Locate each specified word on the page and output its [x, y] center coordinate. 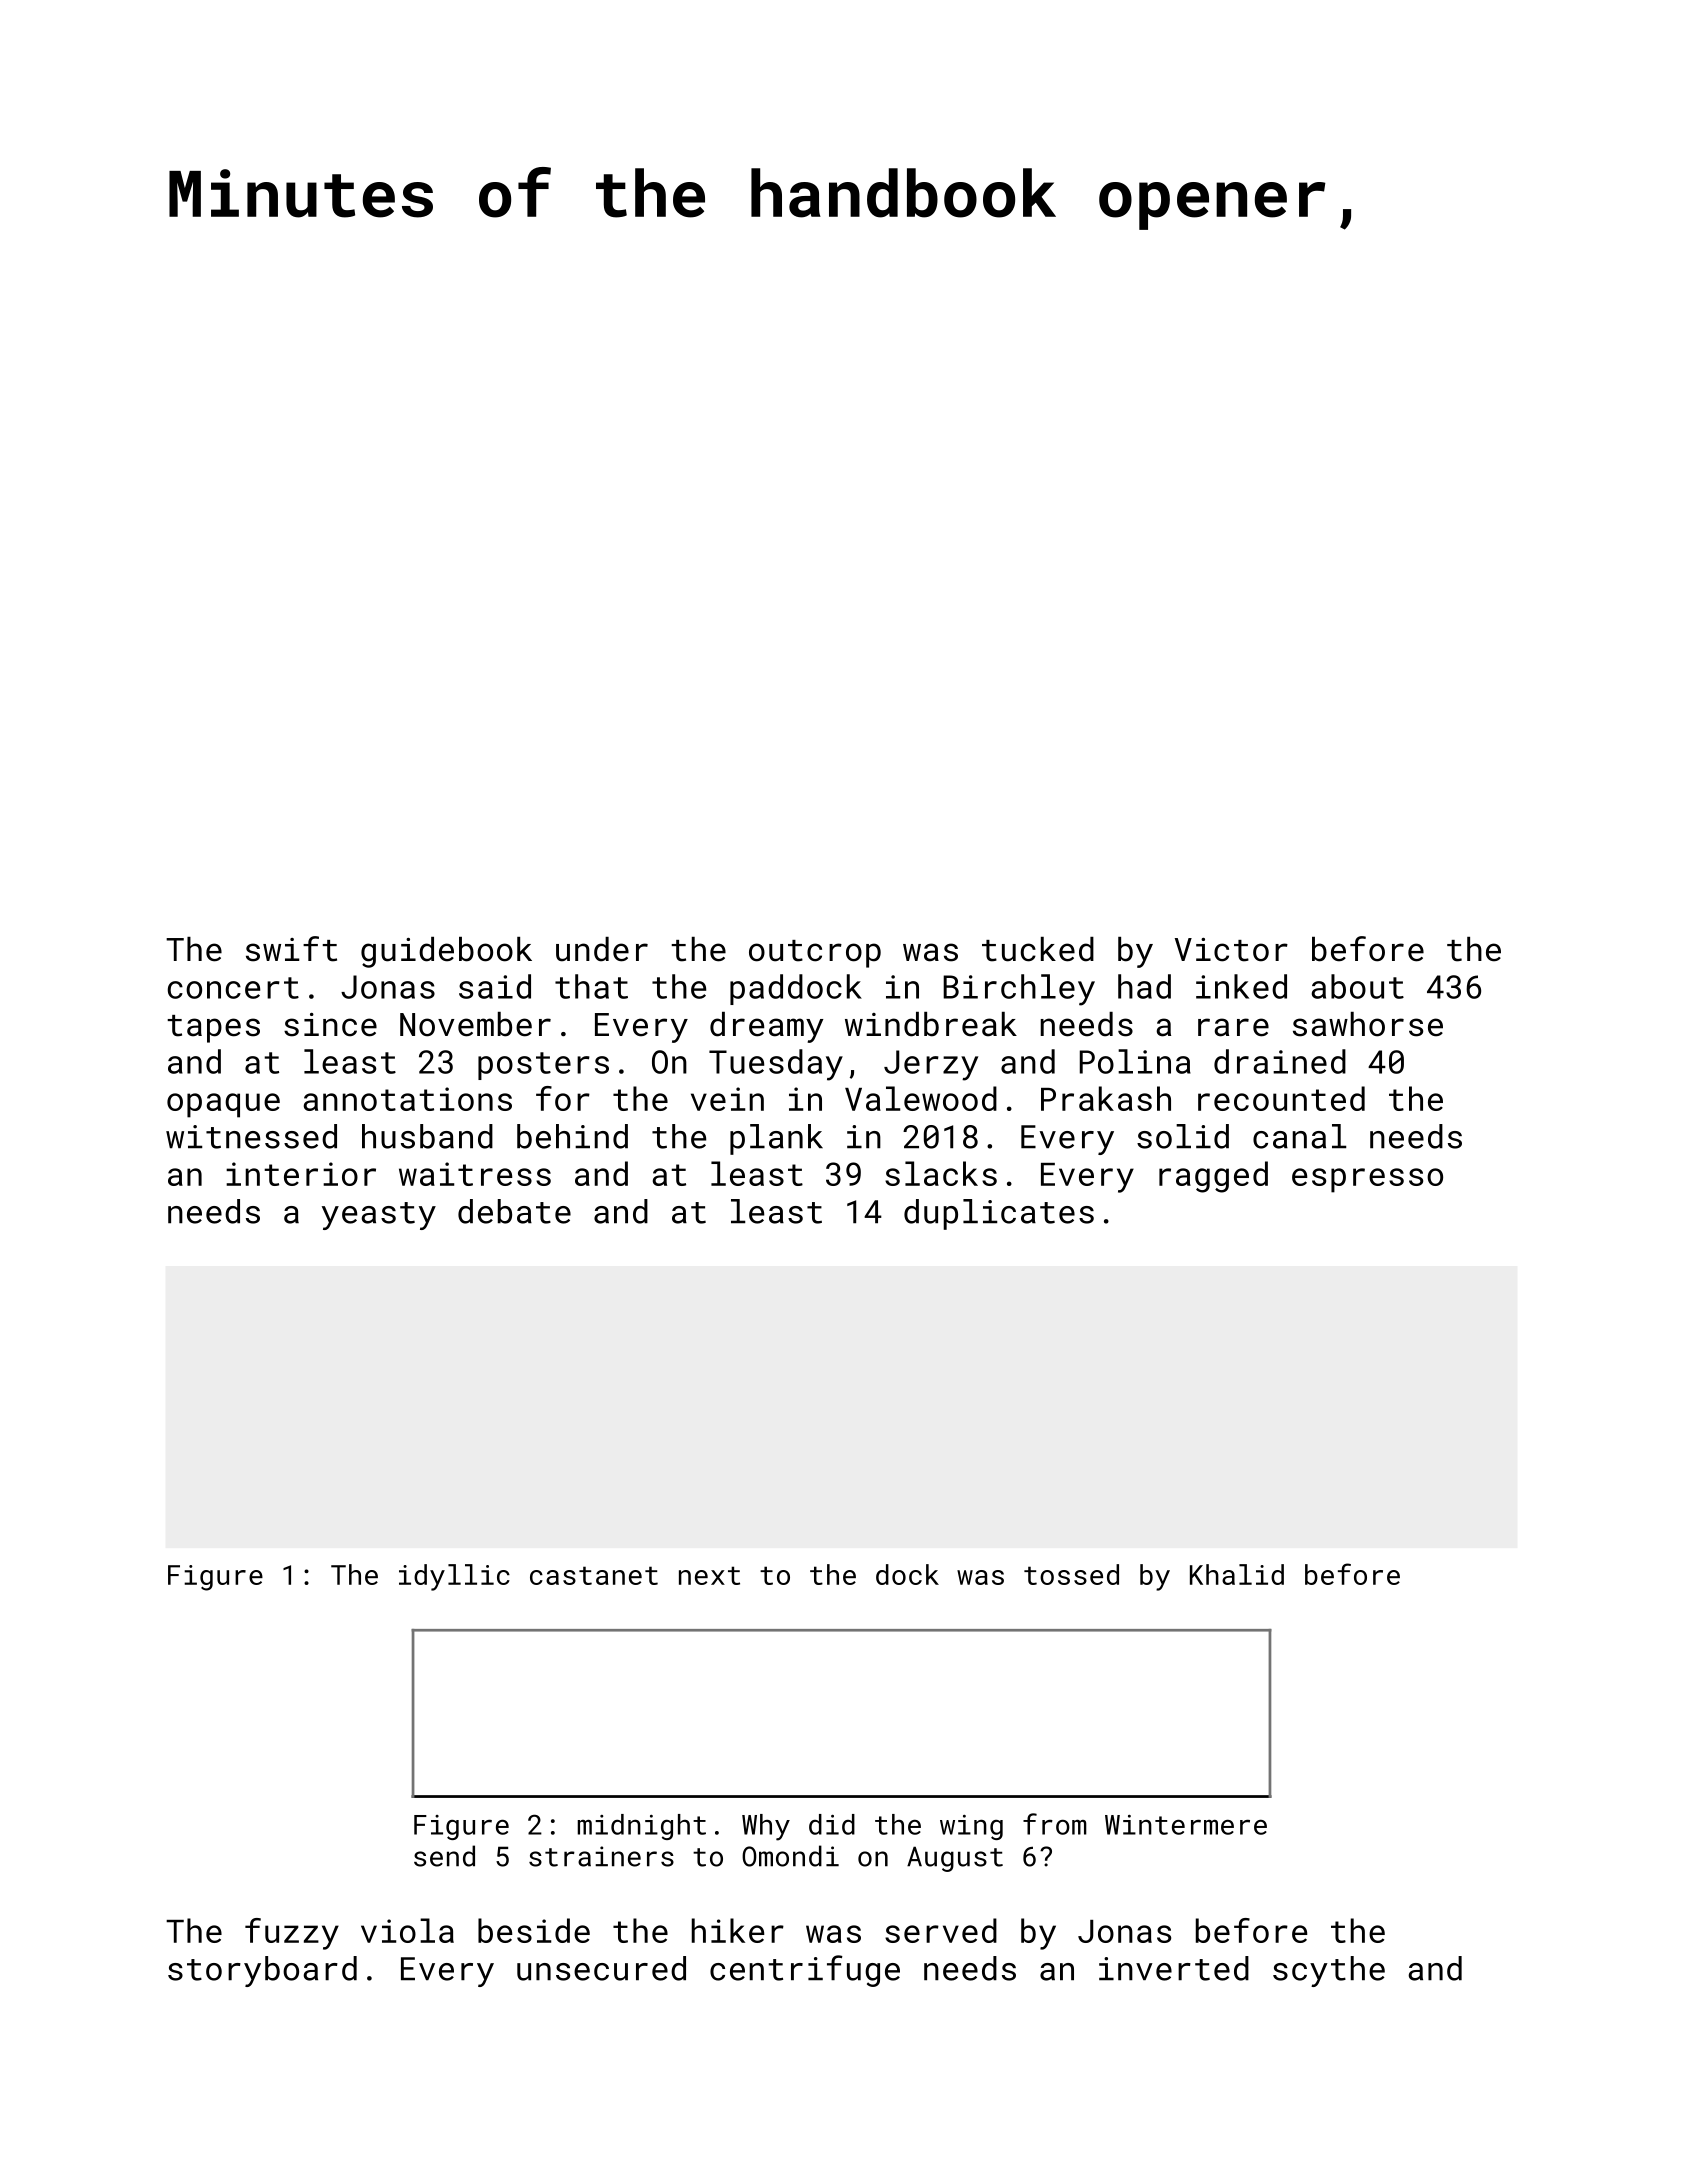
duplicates [999, 1214]
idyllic [454, 1577]
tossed [1071, 1574]
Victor [1231, 950]
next [709, 1575]
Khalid [1237, 1574]
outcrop [815, 954]
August [955, 1859]
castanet [594, 1575]
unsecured [601, 1968]
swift [291, 949]
